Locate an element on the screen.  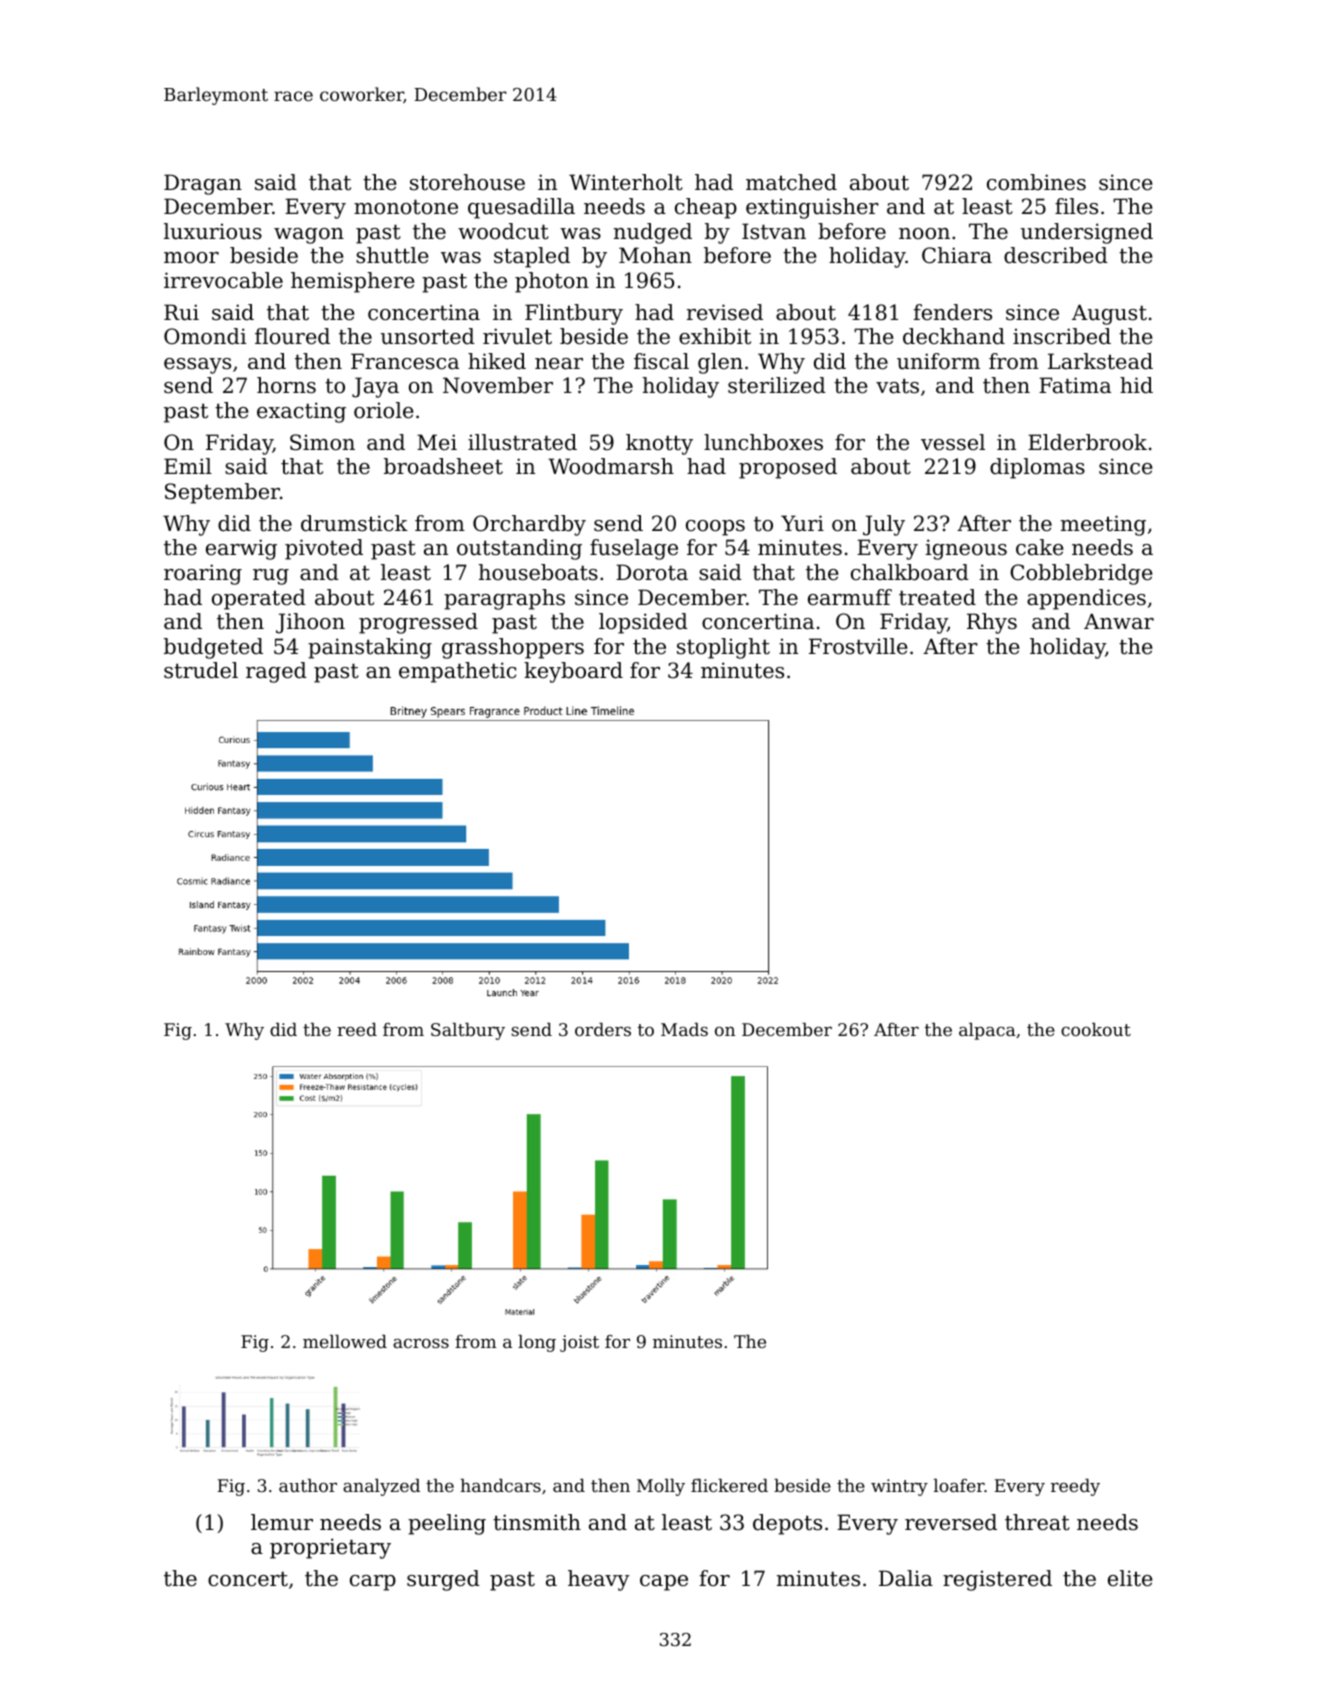
igneous is located at coordinates (966, 549).
